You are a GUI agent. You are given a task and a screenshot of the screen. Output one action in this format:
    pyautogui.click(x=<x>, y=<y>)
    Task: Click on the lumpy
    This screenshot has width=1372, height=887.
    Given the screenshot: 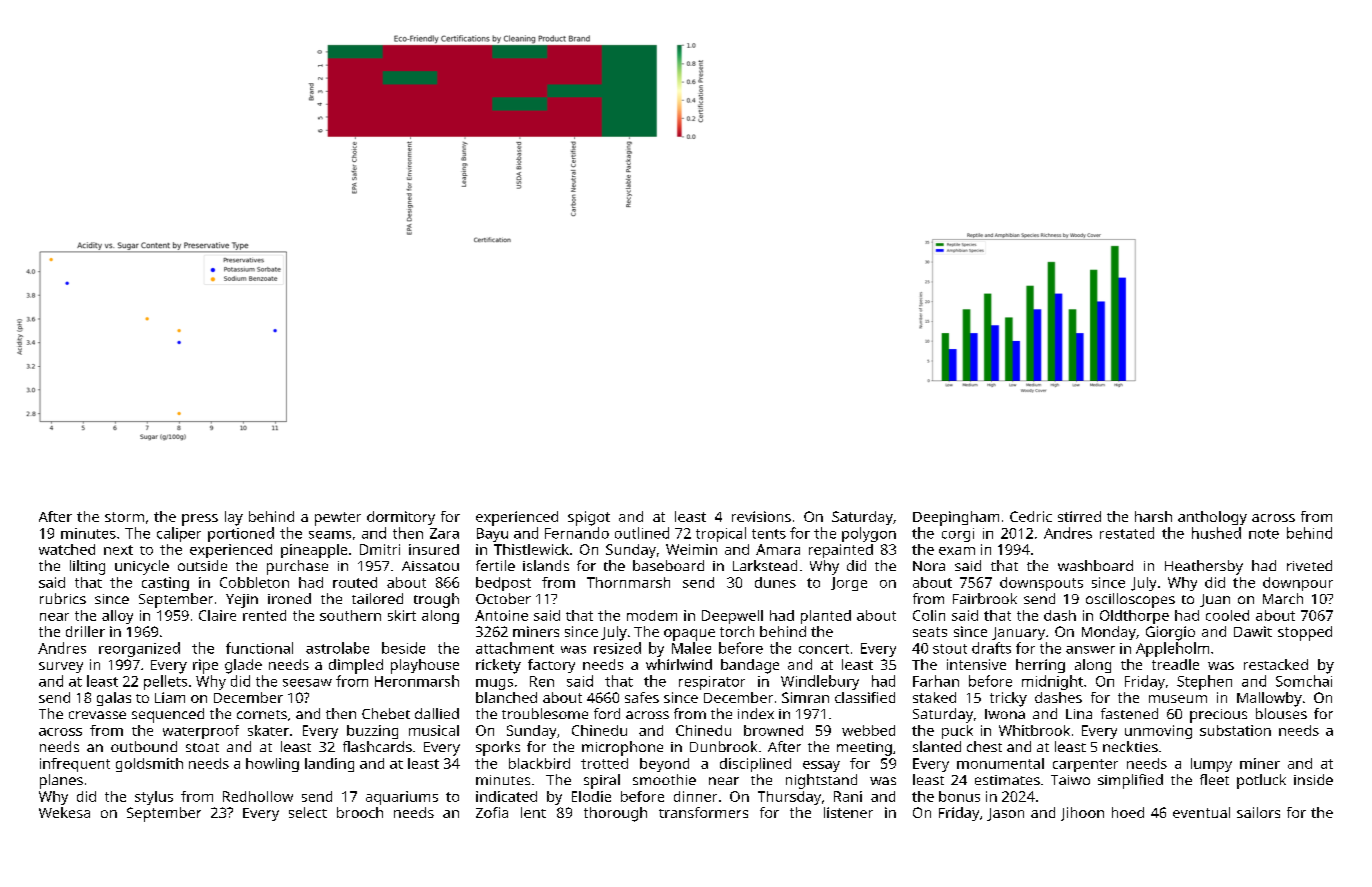 What is the action you would take?
    pyautogui.click(x=1211, y=765)
